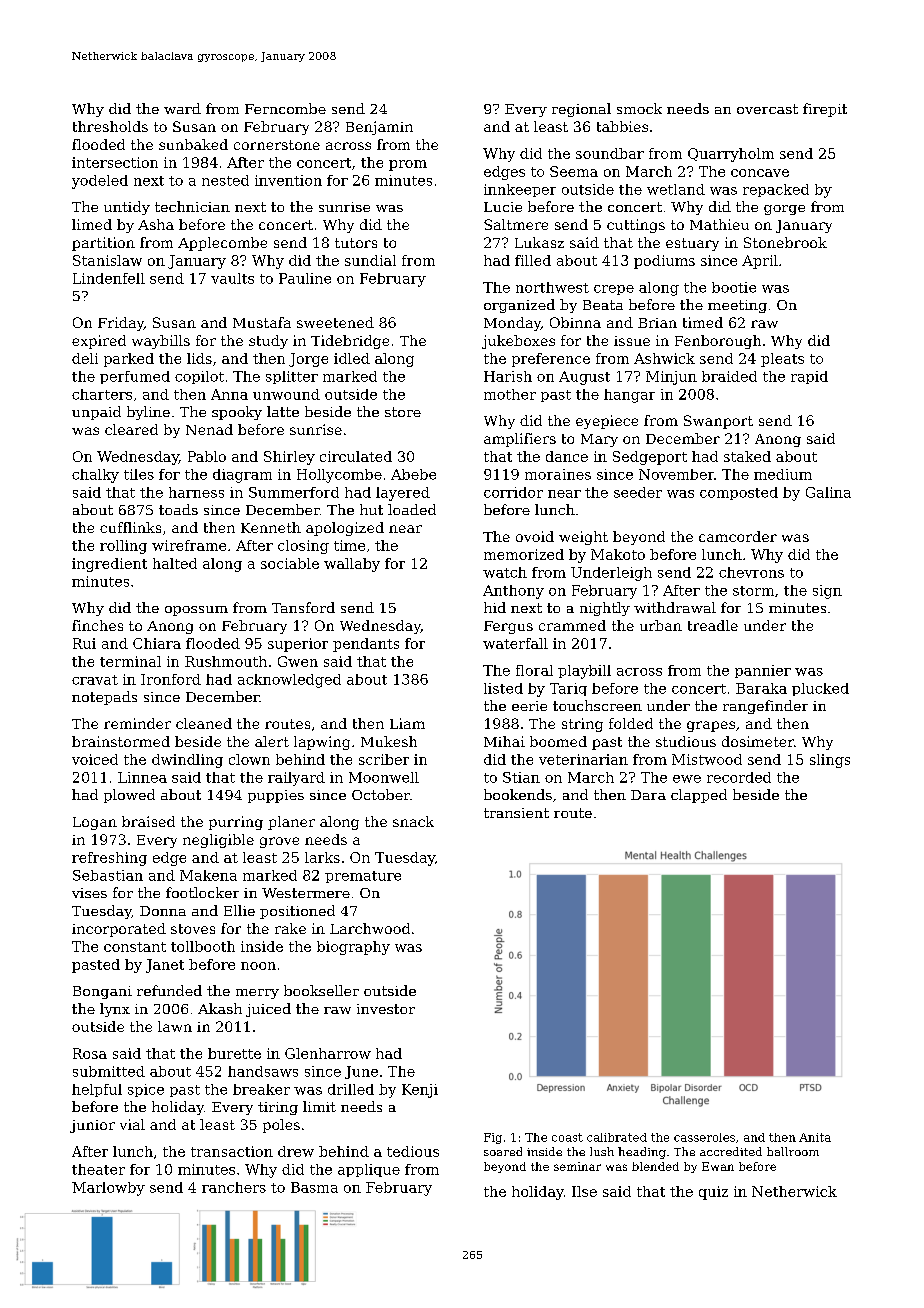 The image size is (924, 1308). Describe the element at coordinates (739, 777) in the screenshot. I see `recorded` at that location.
